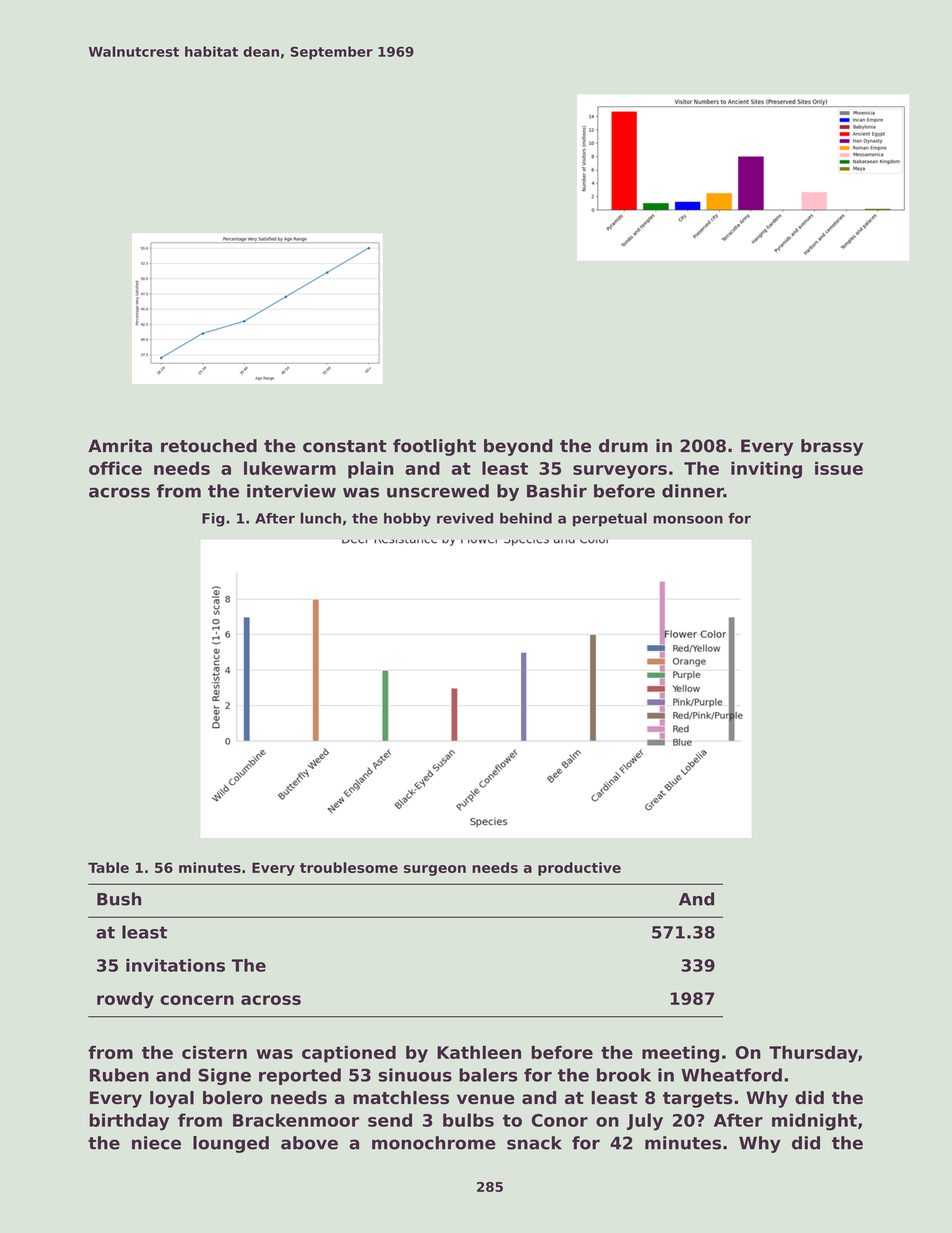 This screenshot has height=1233, width=952. Describe the element at coordinates (435, 870) in the screenshot. I see `surgeon` at that location.
